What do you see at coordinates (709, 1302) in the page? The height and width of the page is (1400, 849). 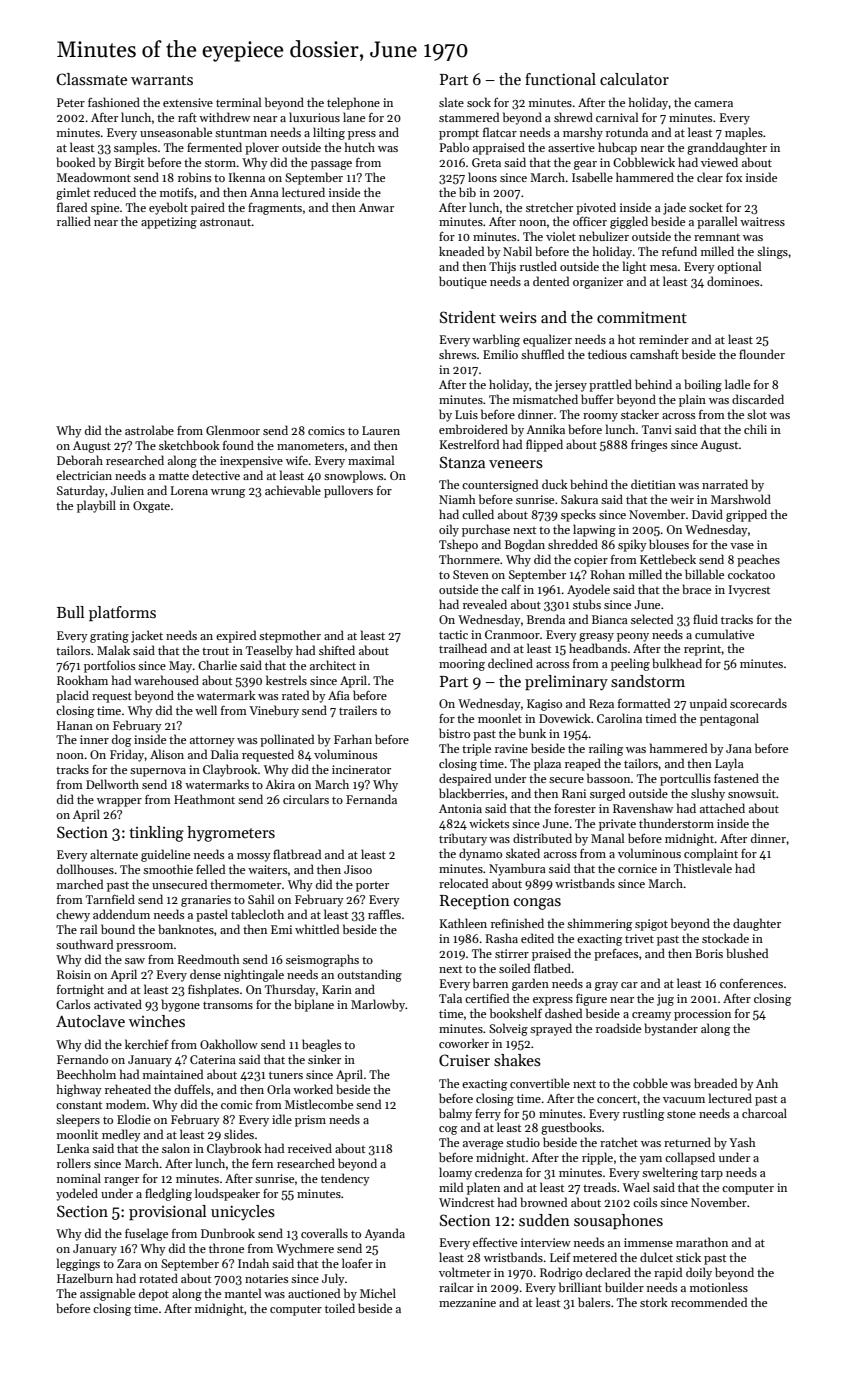 I see `recommended` at bounding box center [709, 1302].
